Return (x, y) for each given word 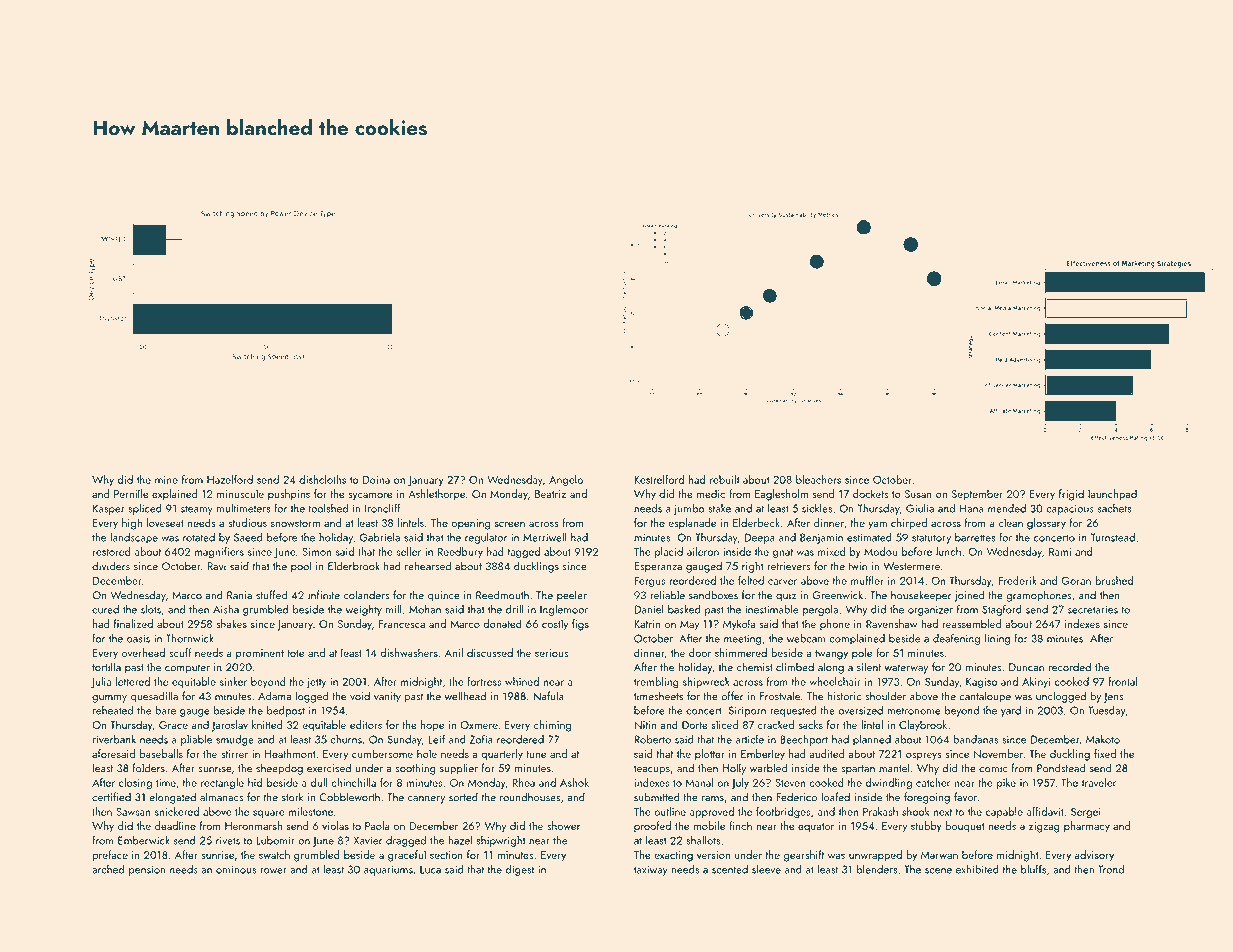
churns (346, 739)
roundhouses (530, 797)
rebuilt (724, 479)
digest (519, 870)
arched (108, 869)
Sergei (1086, 813)
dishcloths (322, 479)
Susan (918, 494)
